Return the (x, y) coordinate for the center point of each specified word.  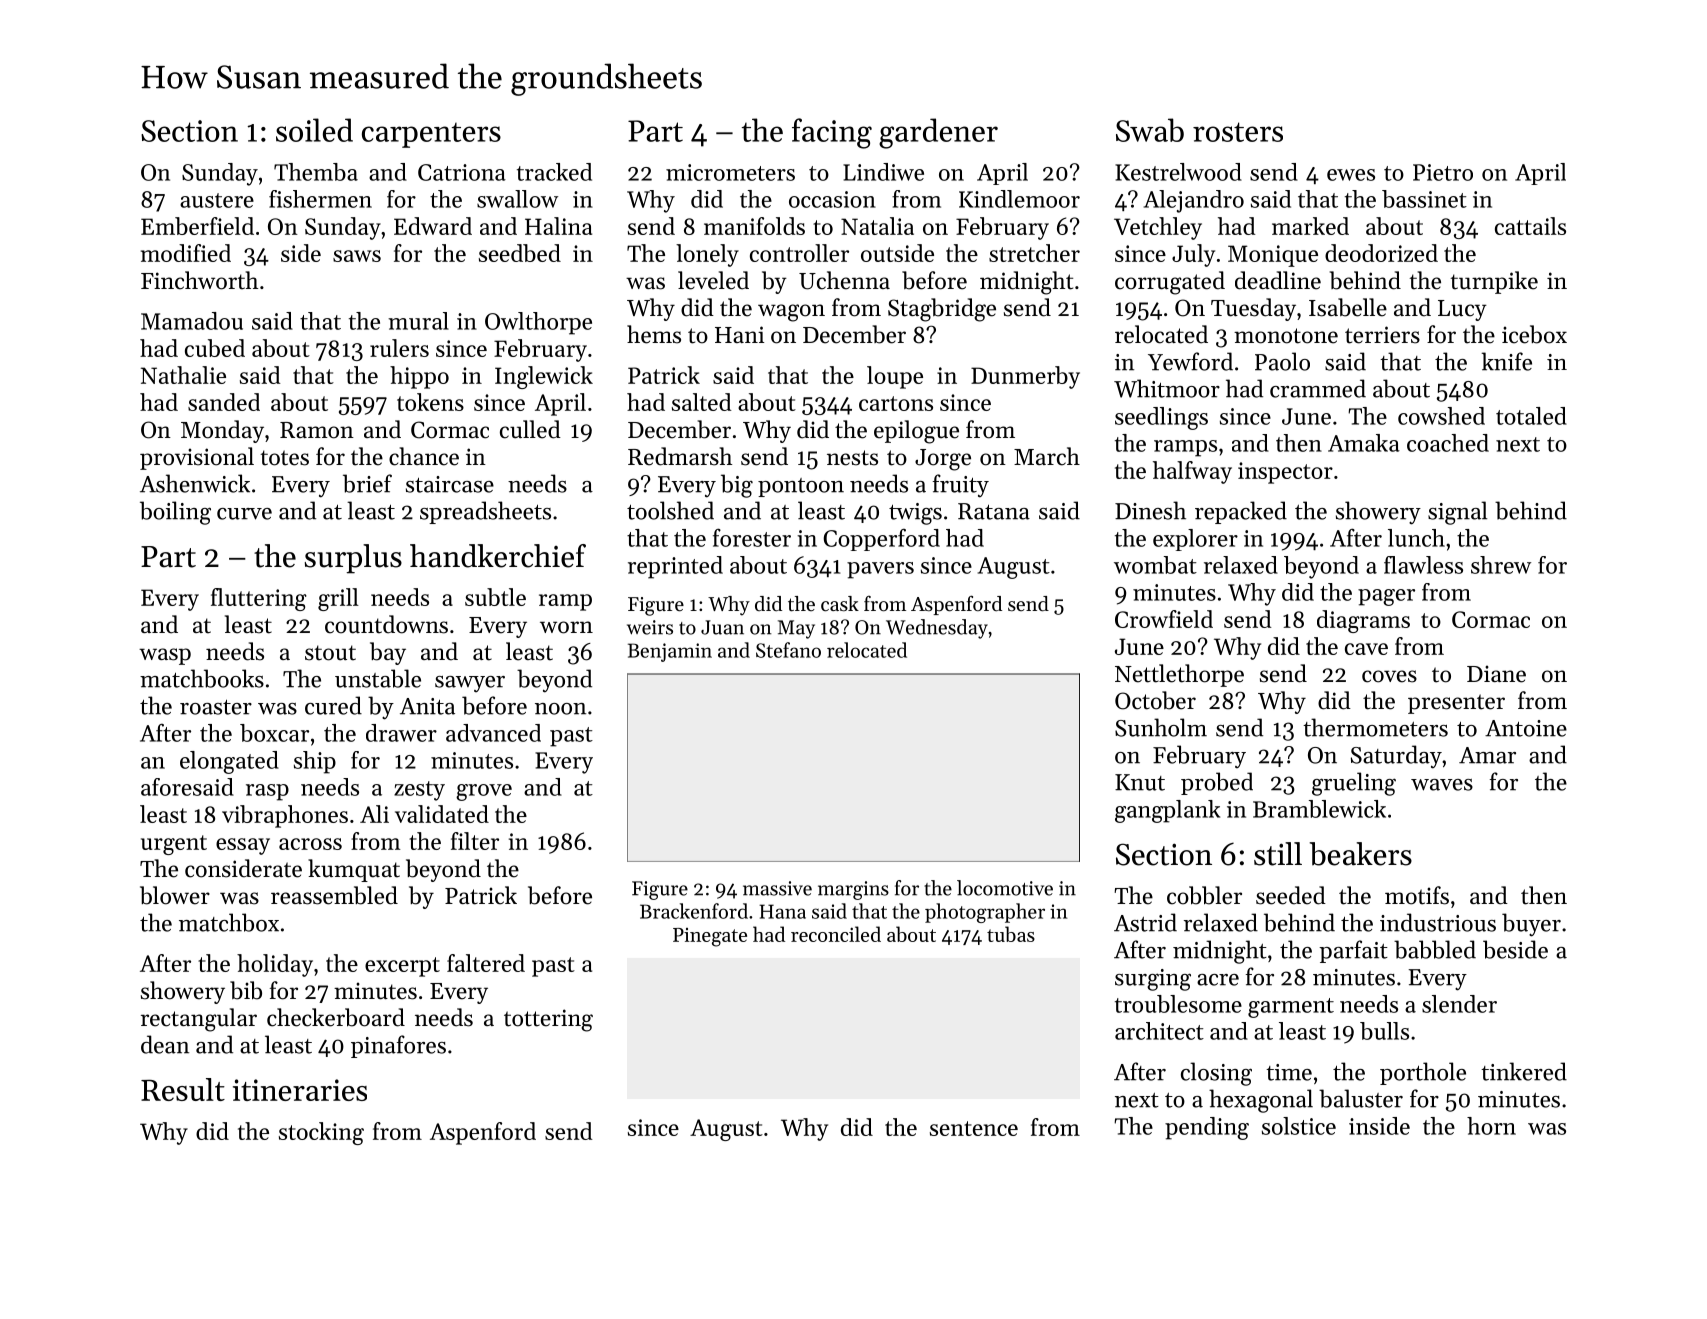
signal (1458, 513)
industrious (1438, 922)
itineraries (300, 1090)
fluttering (259, 599)
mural (418, 321)
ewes (1351, 175)
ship (315, 762)
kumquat (354, 870)
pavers (880, 570)
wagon (791, 313)
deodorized (1381, 253)
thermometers (1375, 727)
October (1155, 700)
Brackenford (694, 911)
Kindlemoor (1019, 199)
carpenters (431, 135)
